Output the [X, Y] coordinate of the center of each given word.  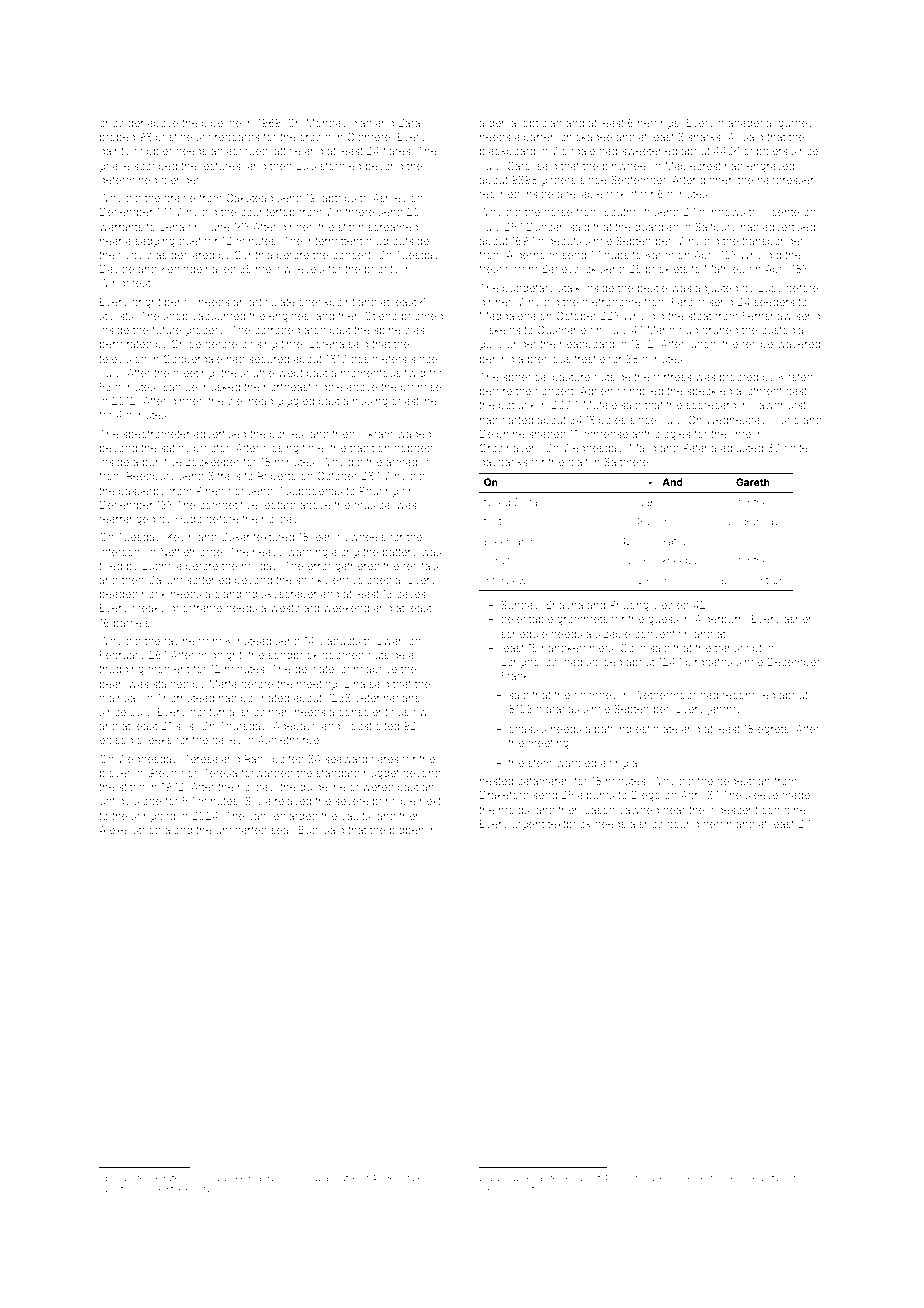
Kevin [181, 537]
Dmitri [117, 1188]
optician [542, 124]
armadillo [409, 462]
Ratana [699, 448]
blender [180, 180]
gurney [795, 125]
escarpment [511, 1190]
